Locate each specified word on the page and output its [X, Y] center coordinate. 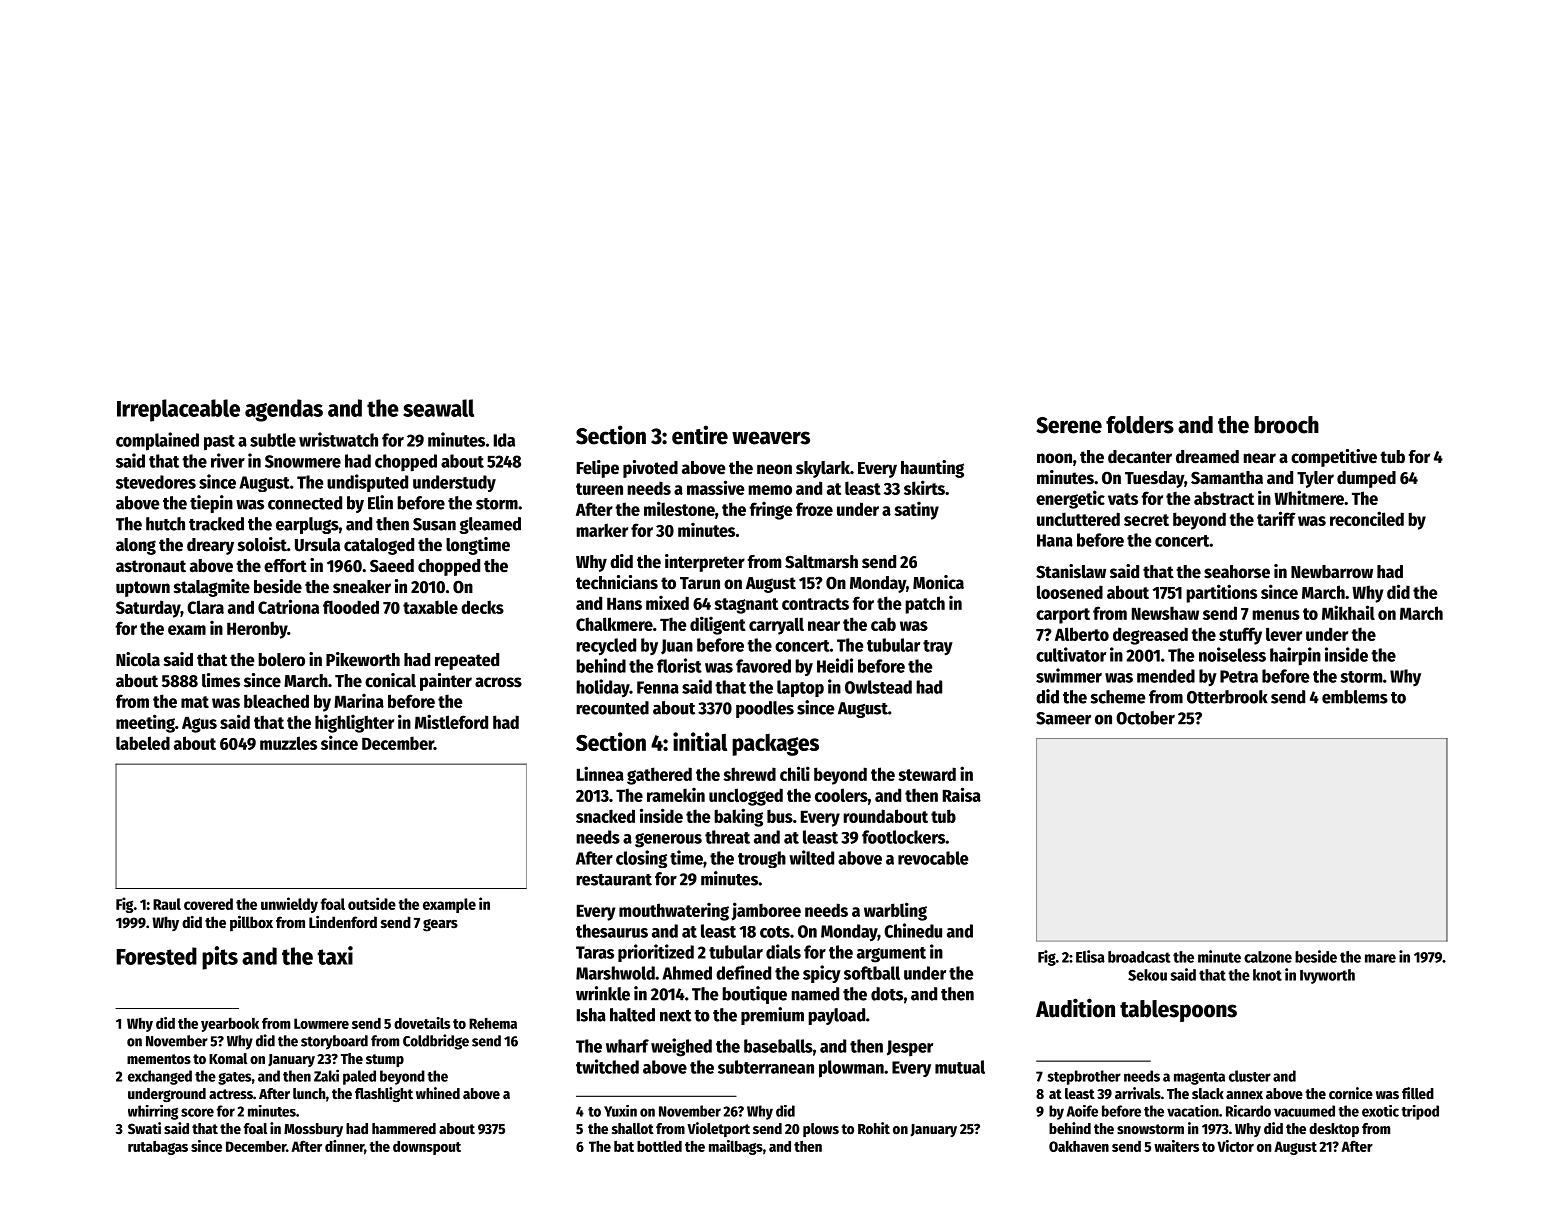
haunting [932, 469]
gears [440, 925]
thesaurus [612, 931]
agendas [284, 410]
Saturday [148, 609]
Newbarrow [1332, 572]
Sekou [1147, 975]
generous [668, 840]
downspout [427, 1148]
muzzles [288, 743]
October [1145, 718]
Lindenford [343, 922]
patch [925, 605]
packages [775, 745]
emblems [1355, 697]
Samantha [1227, 478]
